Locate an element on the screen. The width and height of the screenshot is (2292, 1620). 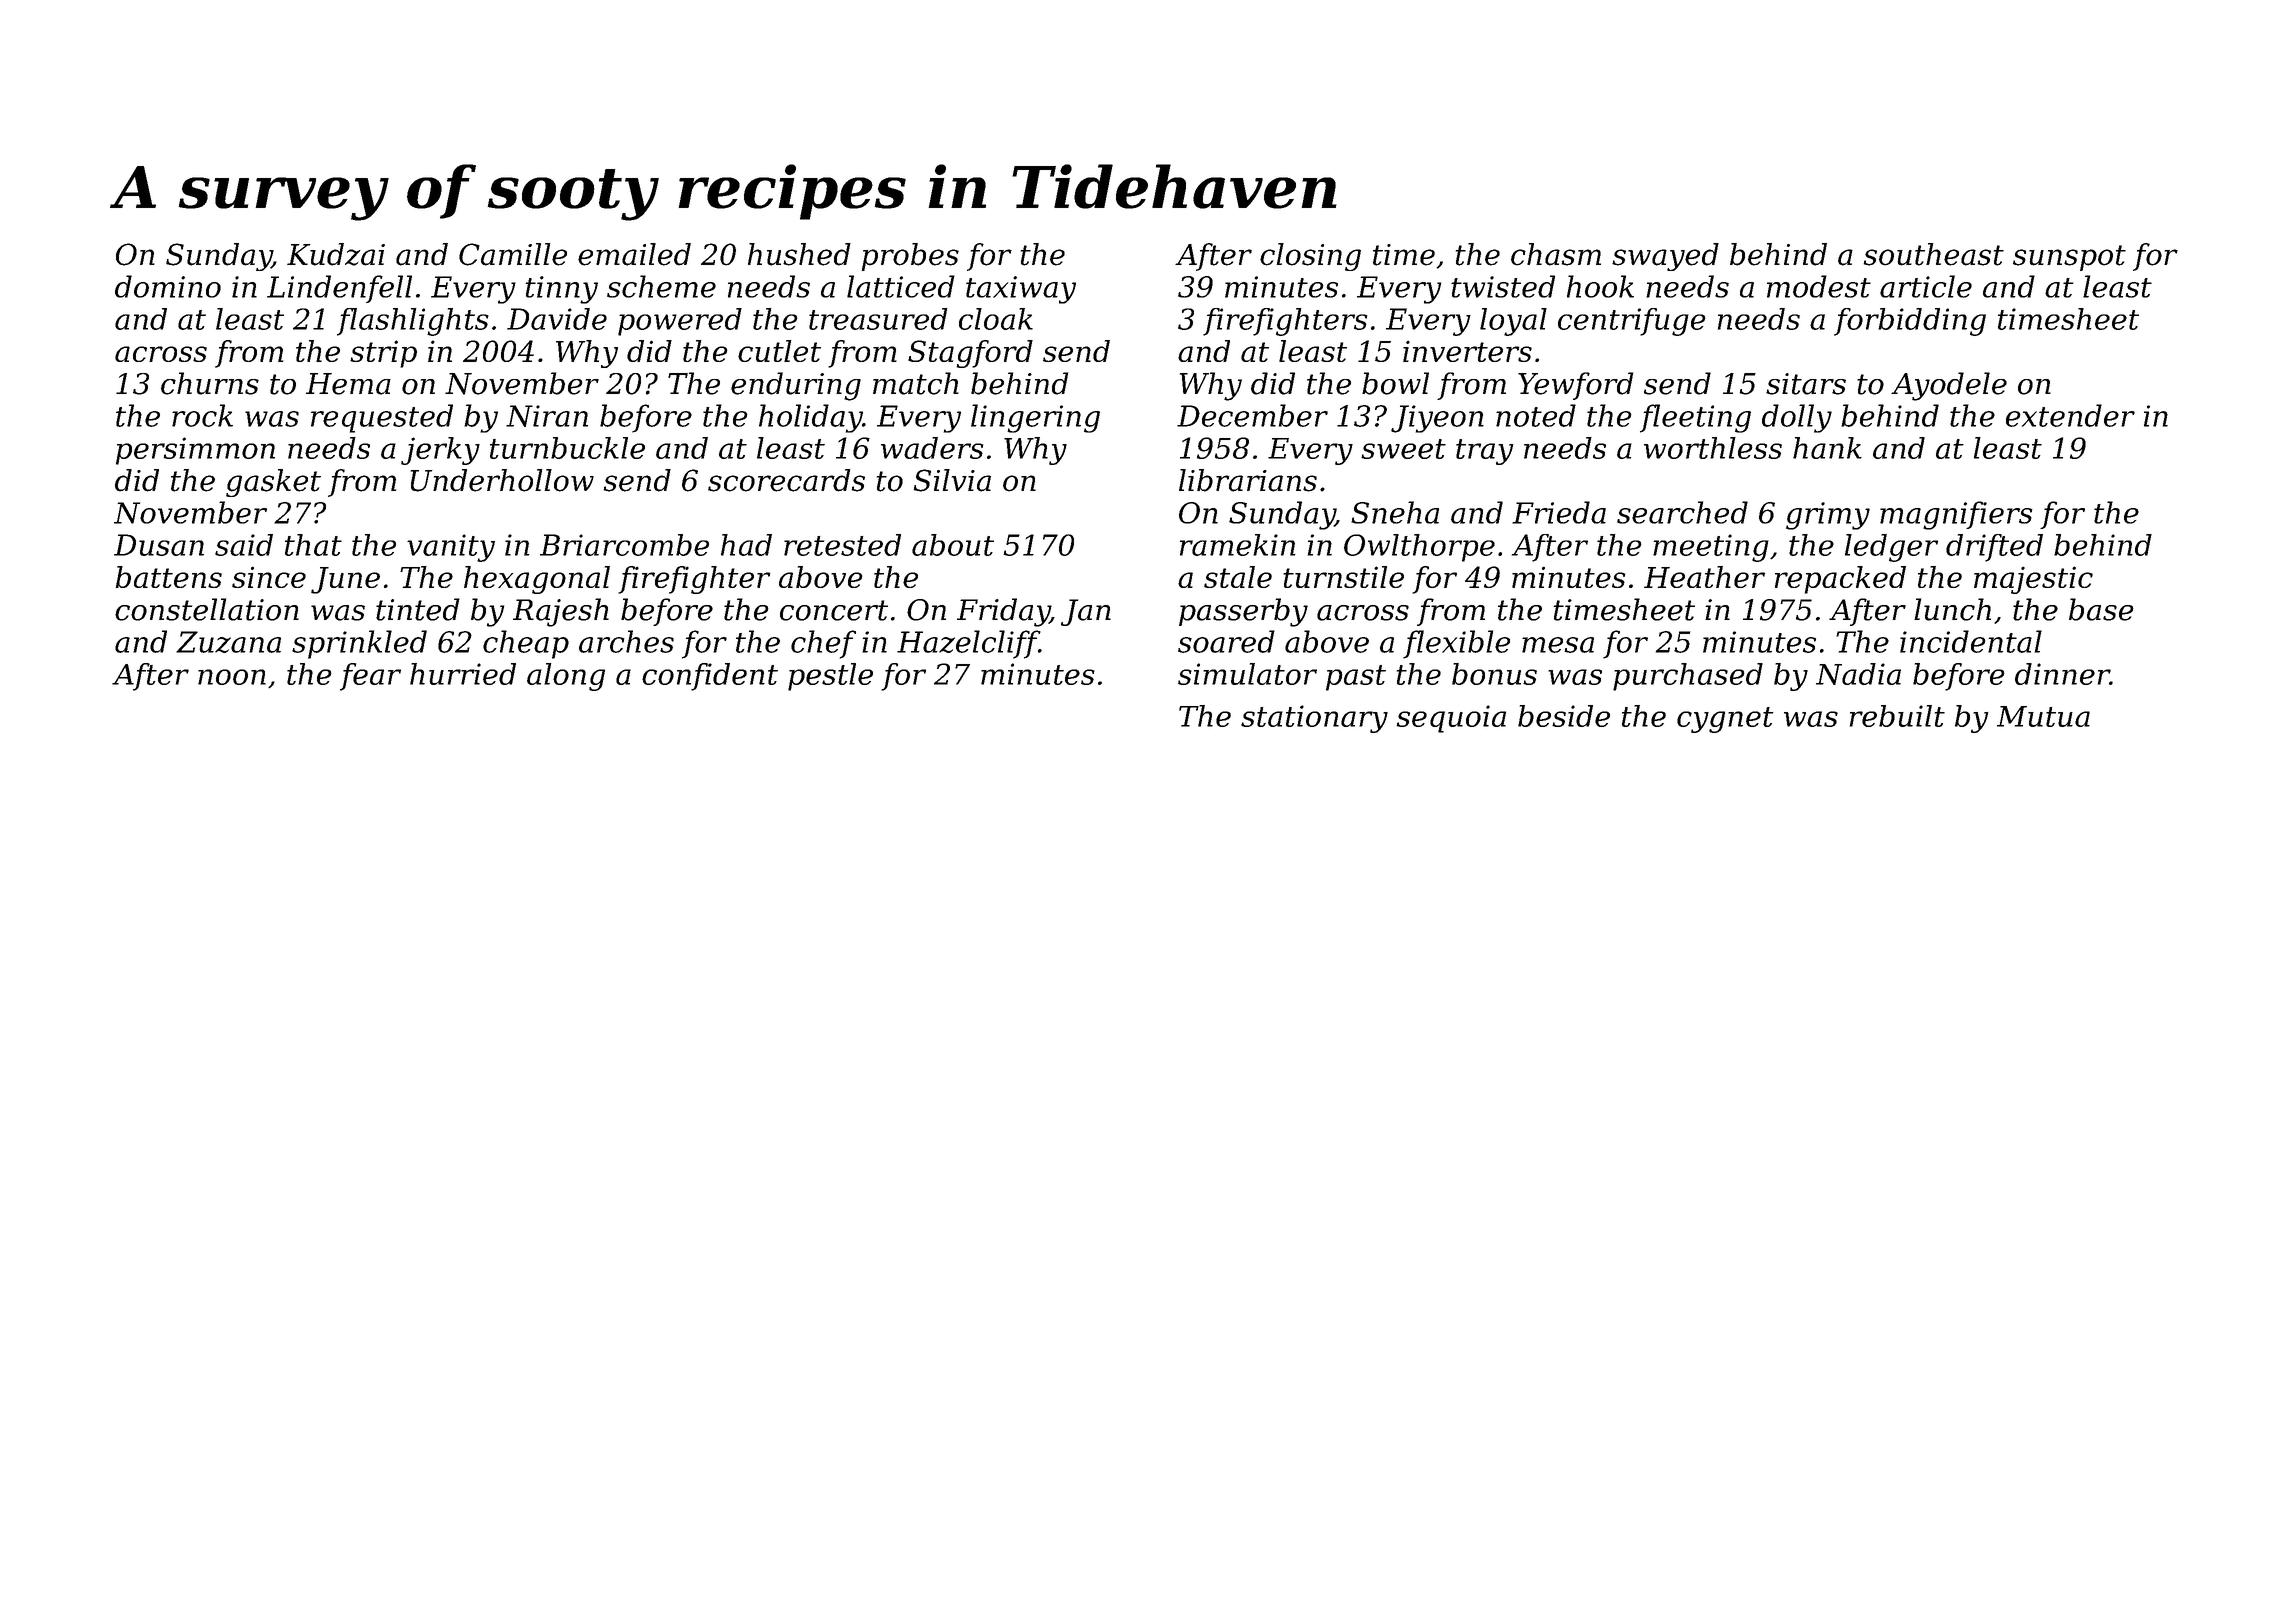
incidental is located at coordinates (1971, 641).
